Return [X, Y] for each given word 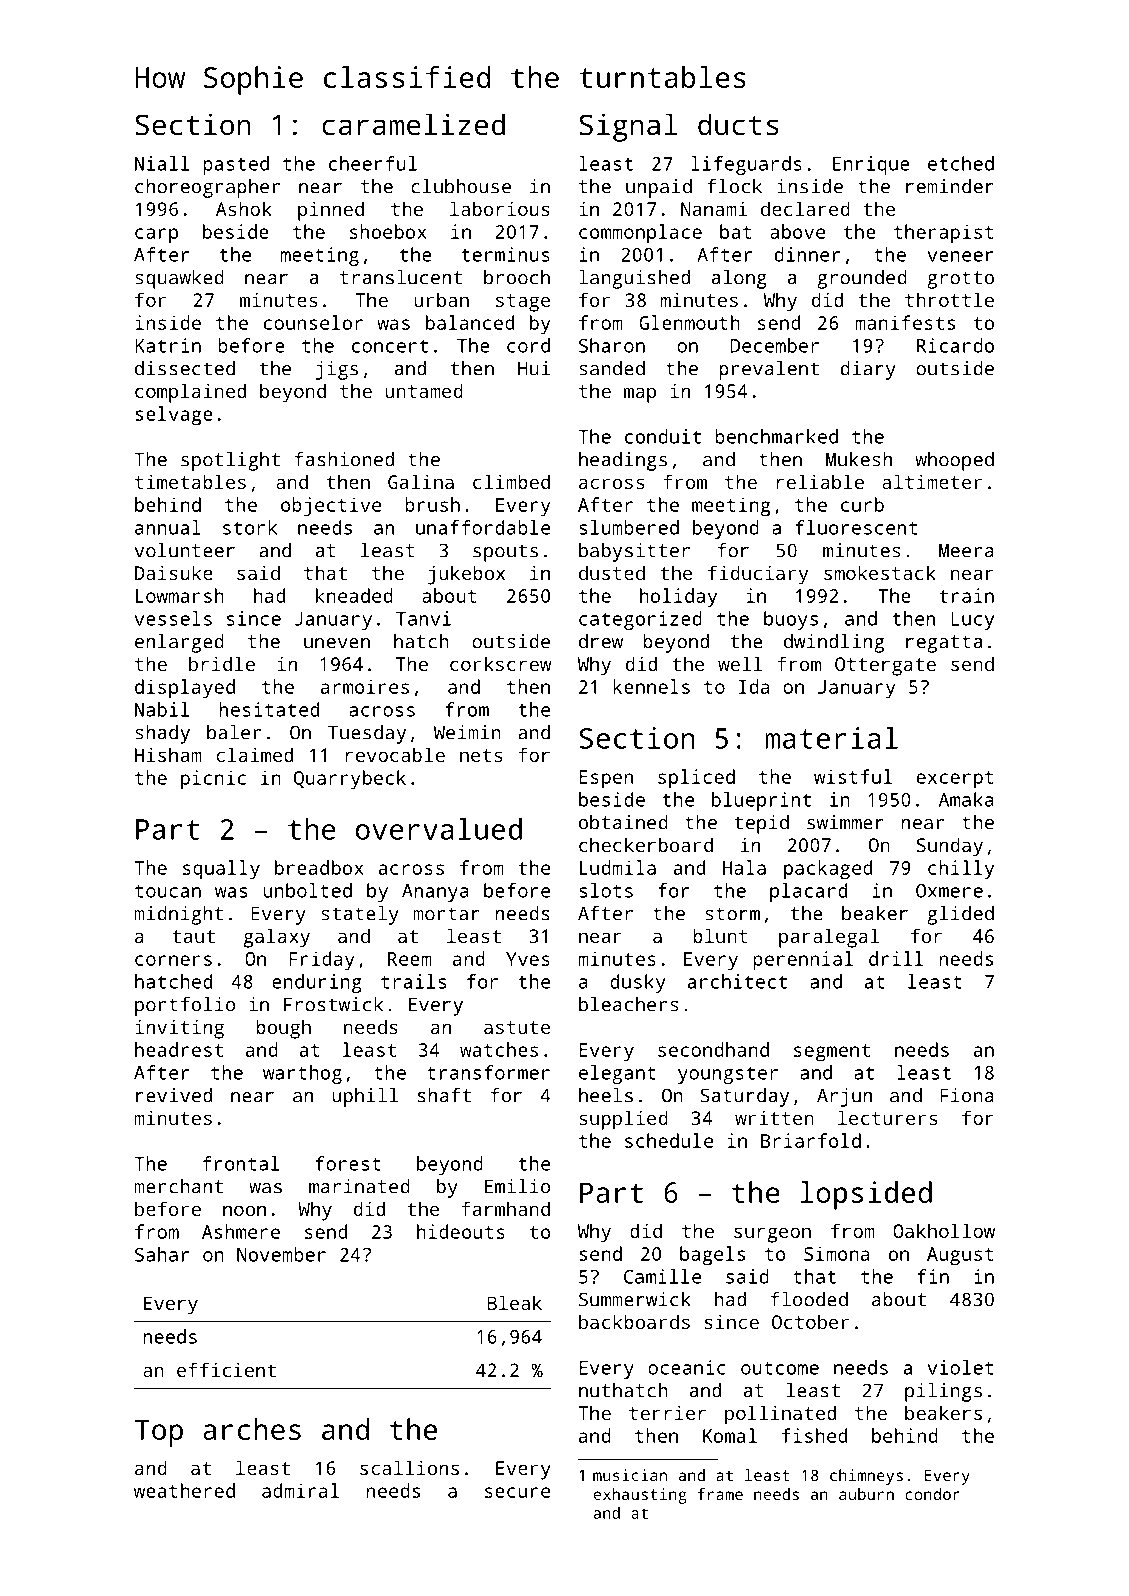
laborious [500, 208]
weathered [184, 1490]
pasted [236, 165]
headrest [179, 1049]
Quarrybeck [350, 780]
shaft [444, 1095]
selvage [174, 416]
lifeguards [746, 165]
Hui [534, 368]
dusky [638, 983]
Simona [837, 1253]
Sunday [950, 847]
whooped [954, 461]
